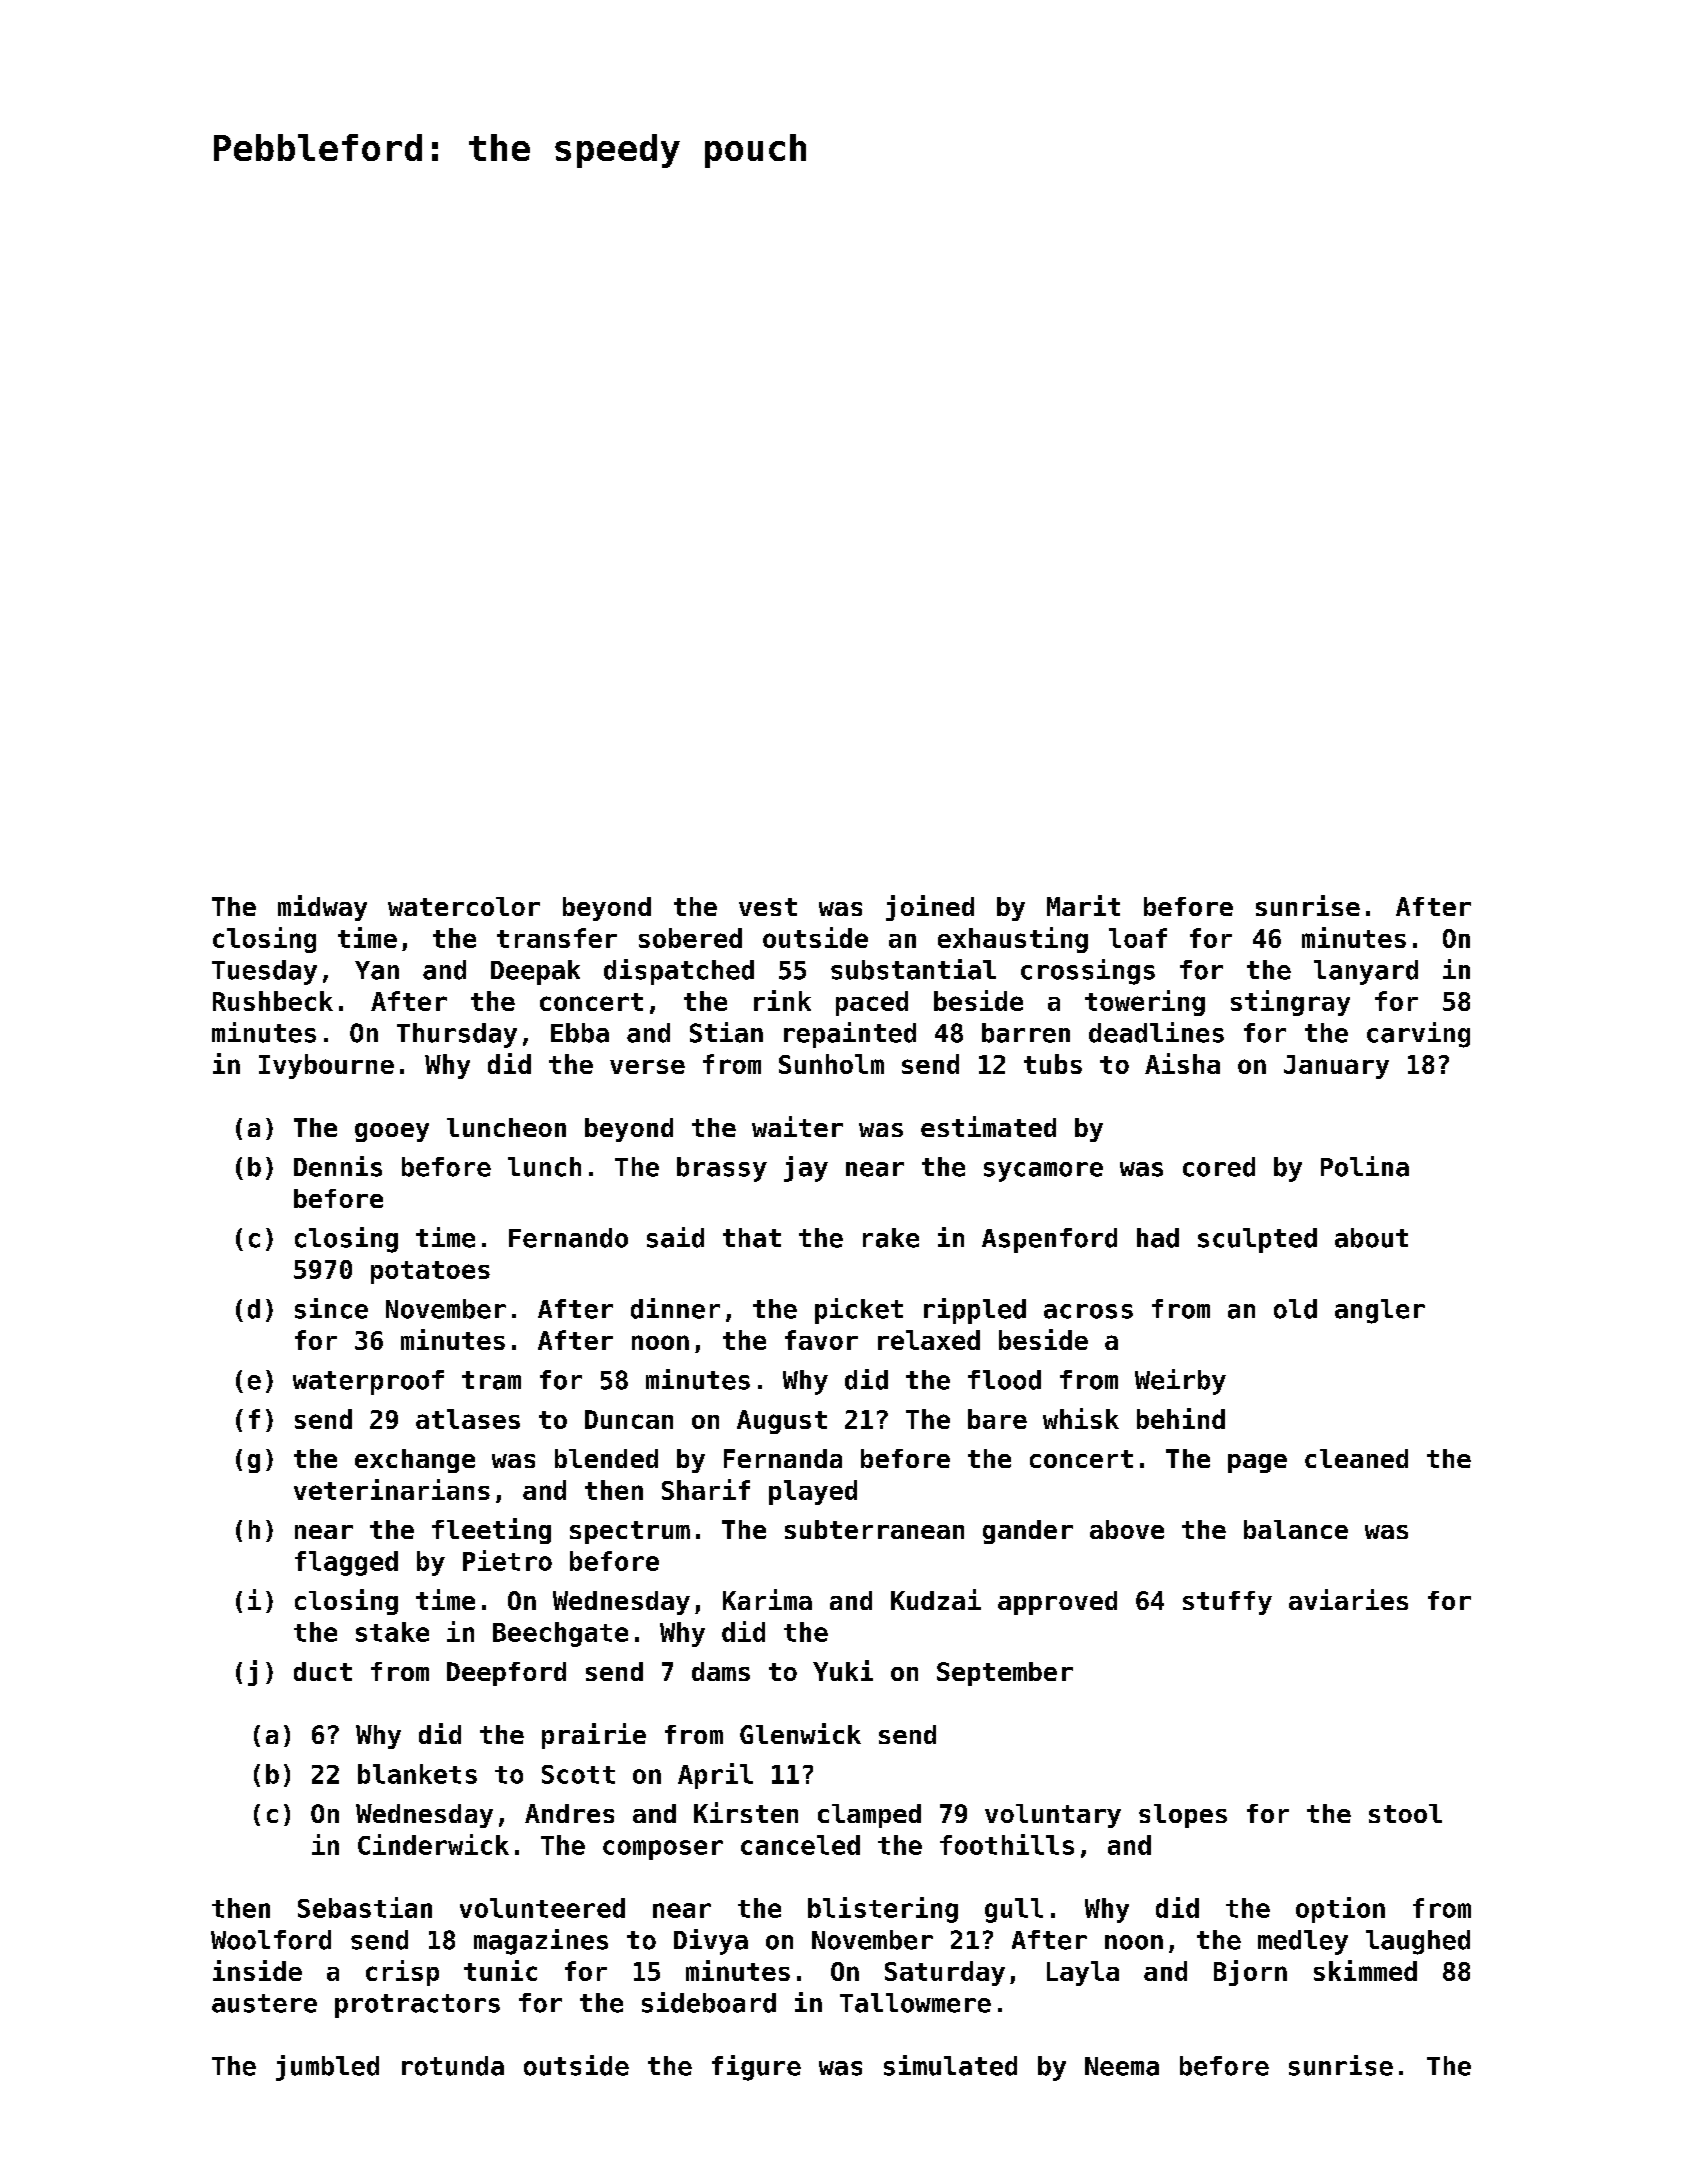 The image size is (1683, 2178). Describe the element at coordinates (930, 908) in the screenshot. I see `joined` at that location.
